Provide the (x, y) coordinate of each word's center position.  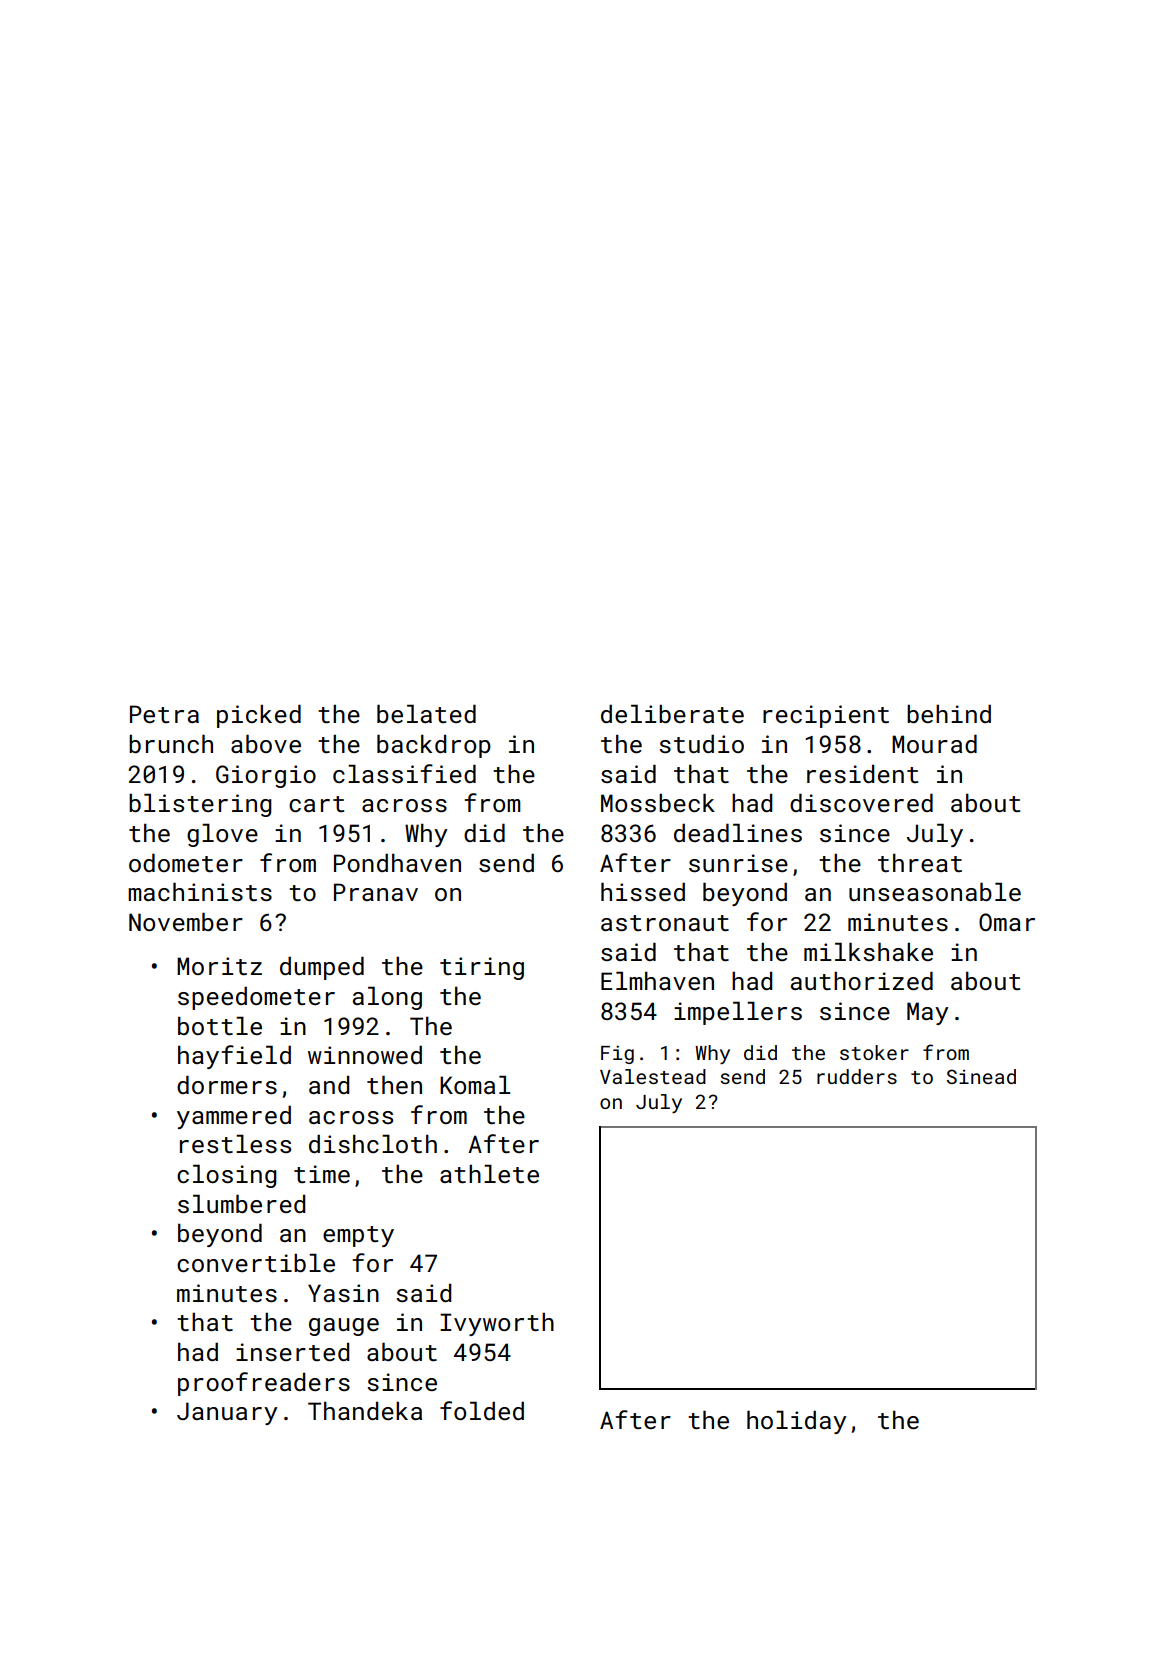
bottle (220, 1025)
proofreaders (264, 1384)
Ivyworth (497, 1324)
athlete (489, 1173)
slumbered (241, 1203)
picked (259, 716)
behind (949, 713)
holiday (796, 1422)
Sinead (981, 1076)
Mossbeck (658, 802)
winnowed (365, 1054)
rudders (857, 1076)
